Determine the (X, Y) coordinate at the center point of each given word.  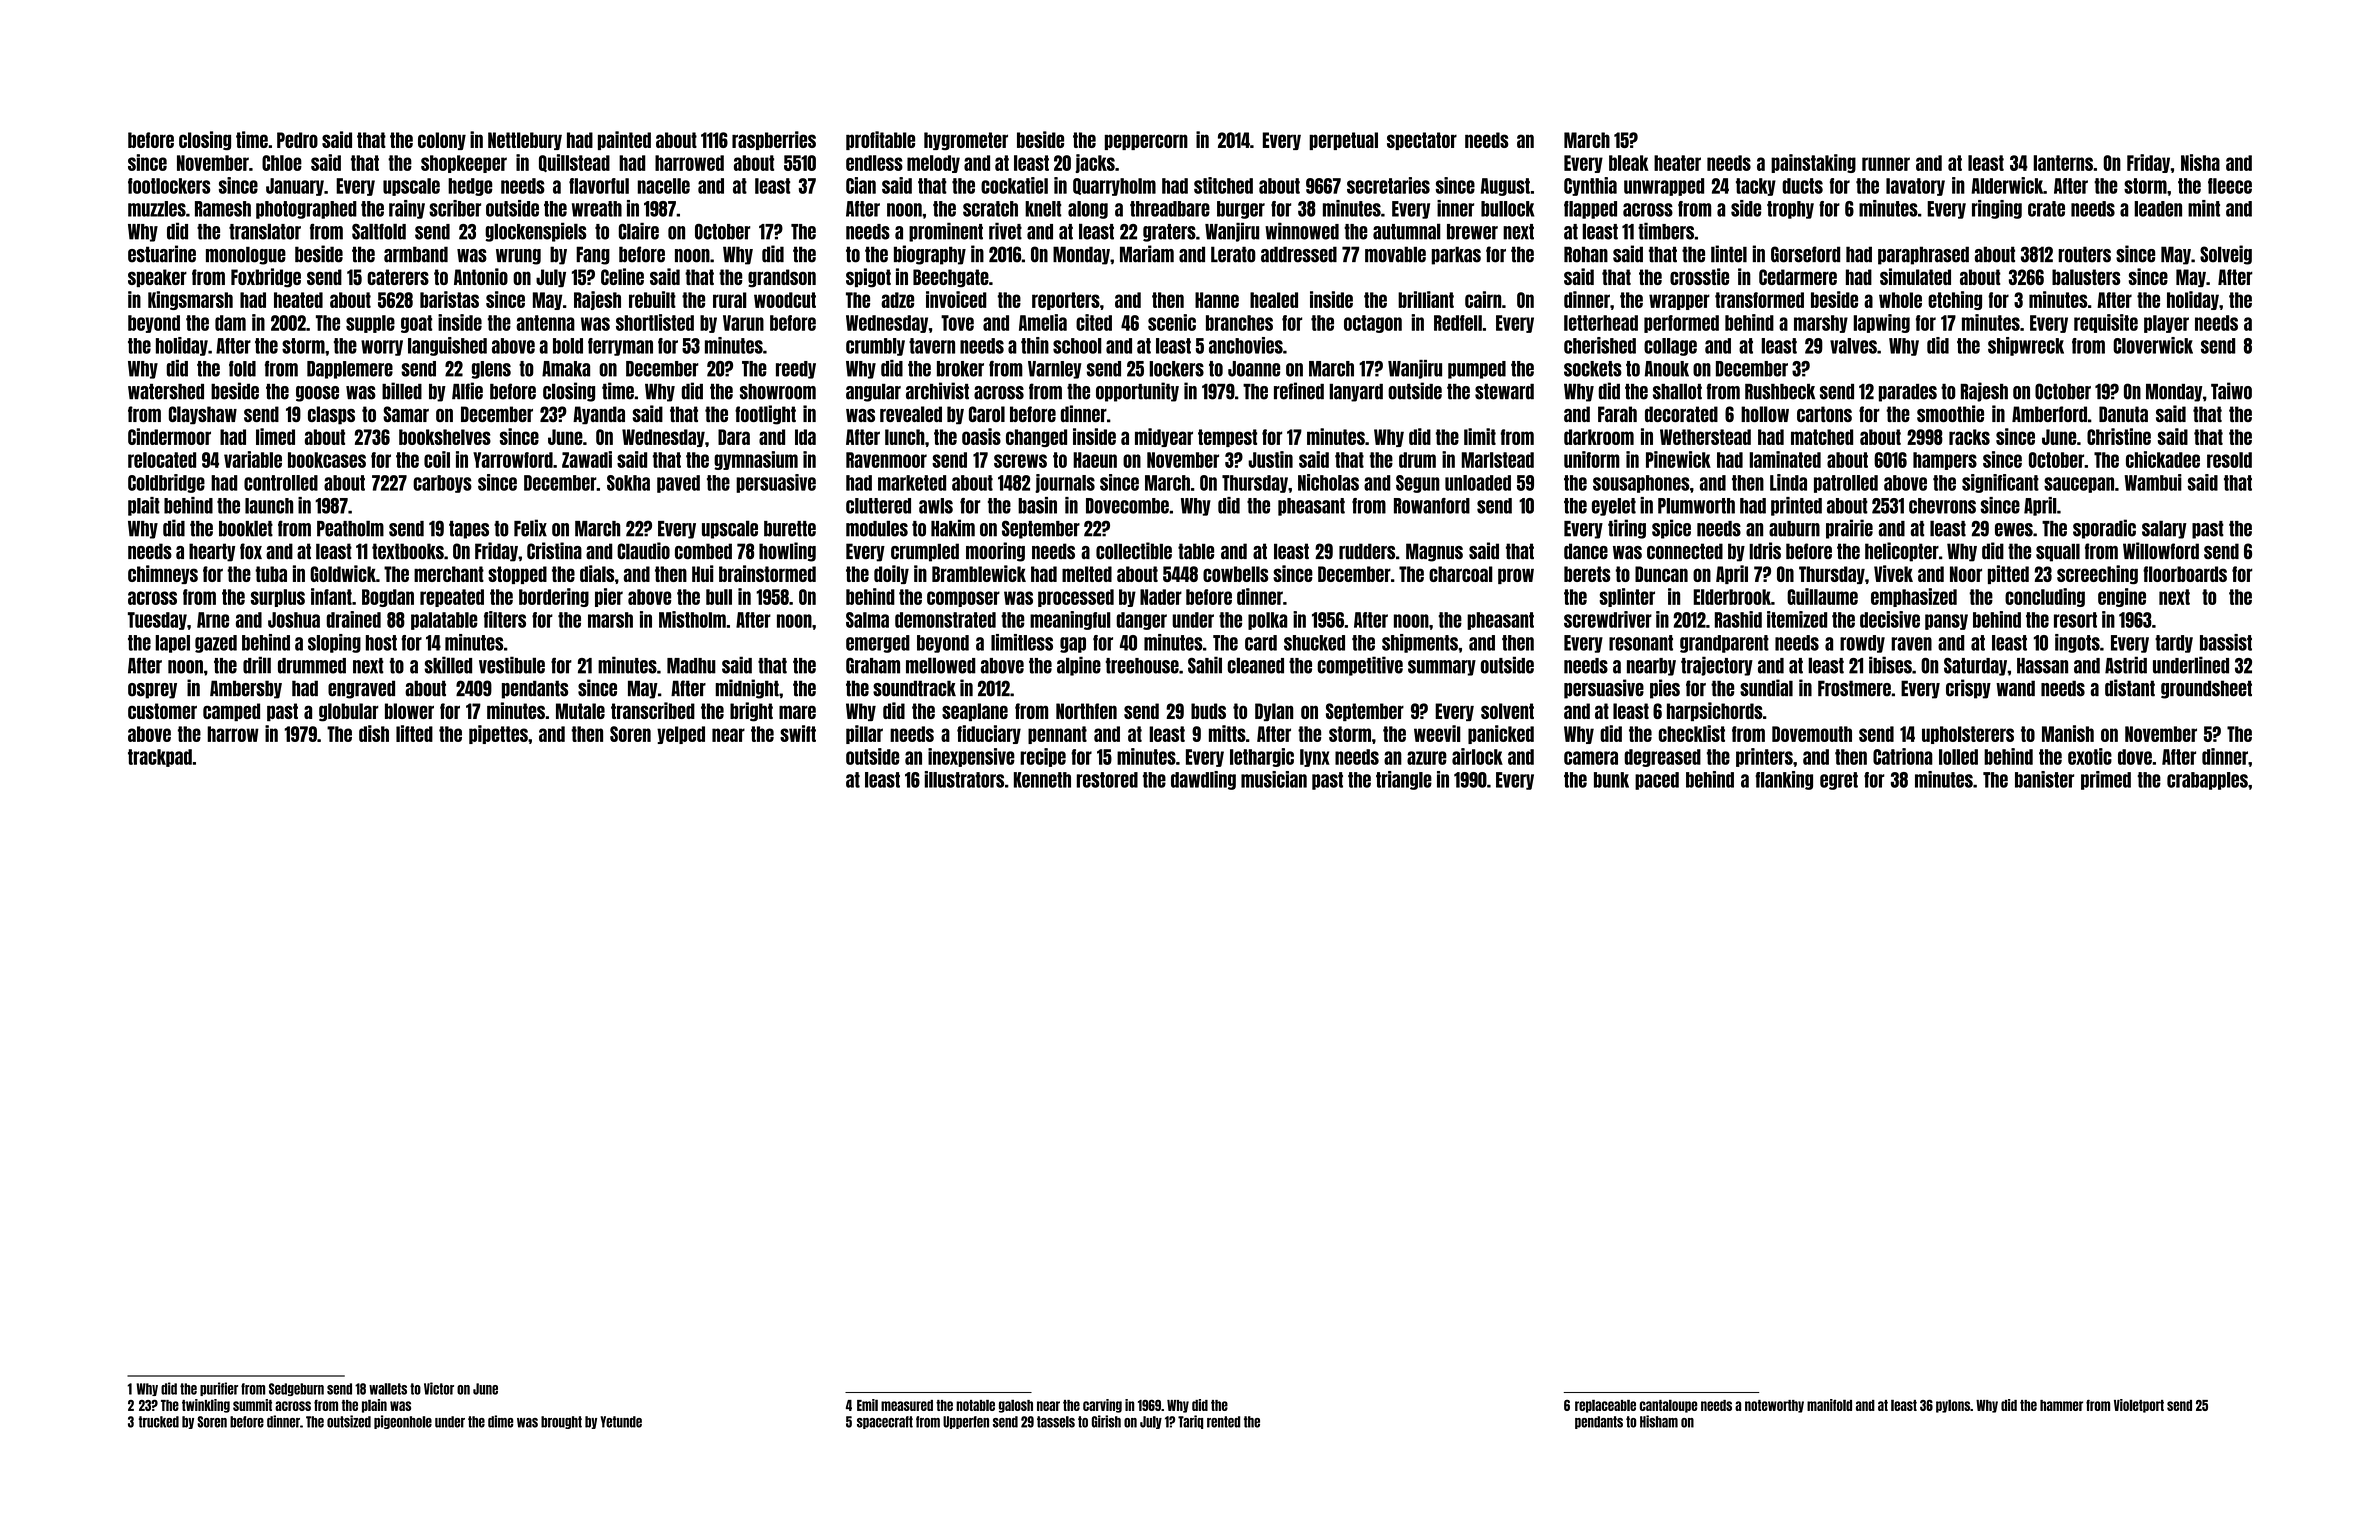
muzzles (157, 209)
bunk (1611, 780)
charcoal (1461, 574)
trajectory (1717, 666)
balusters (2086, 277)
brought (561, 1422)
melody (933, 164)
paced (1657, 781)
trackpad (160, 758)
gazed (216, 644)
